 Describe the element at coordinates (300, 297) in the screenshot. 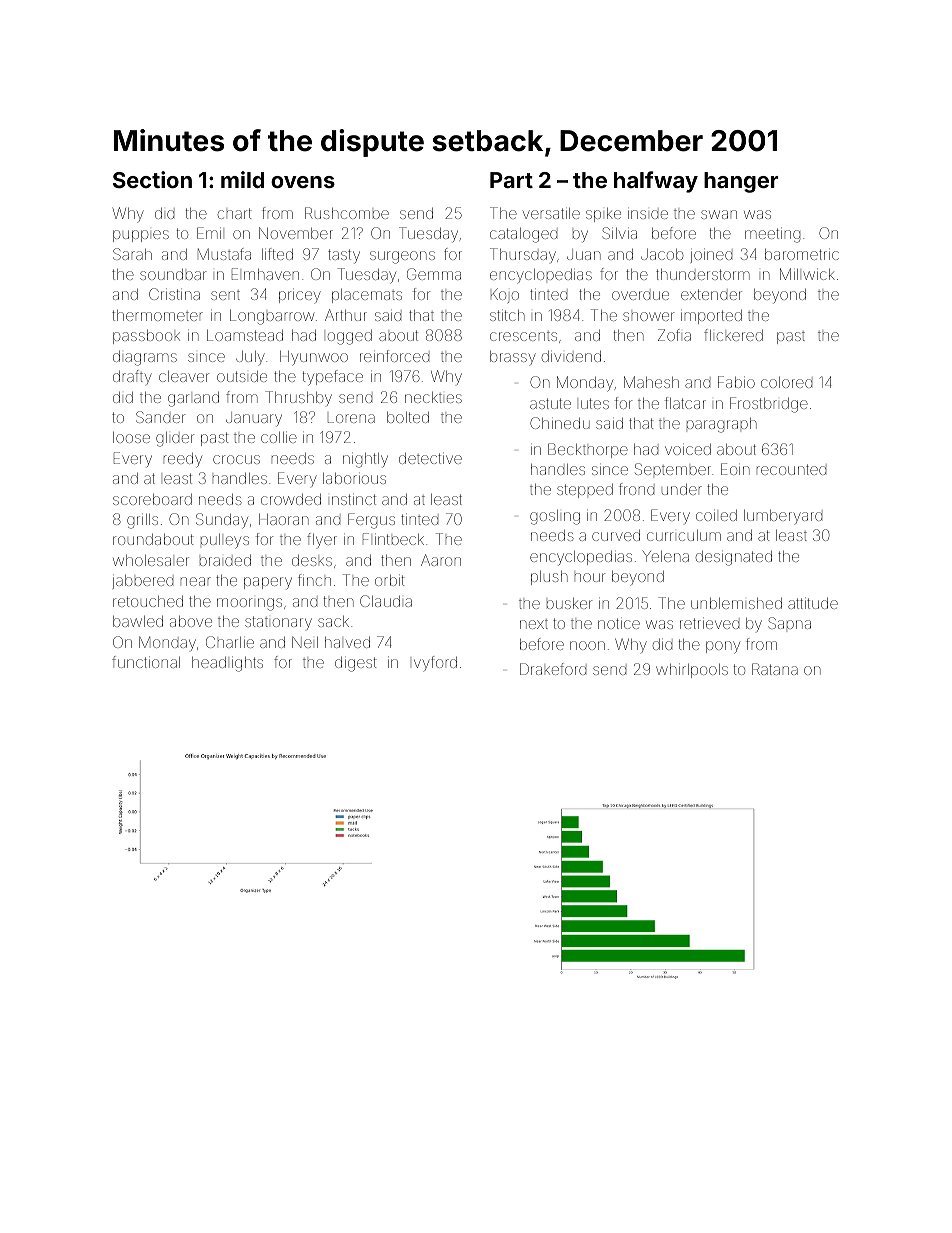

I see `pricey` at that location.
